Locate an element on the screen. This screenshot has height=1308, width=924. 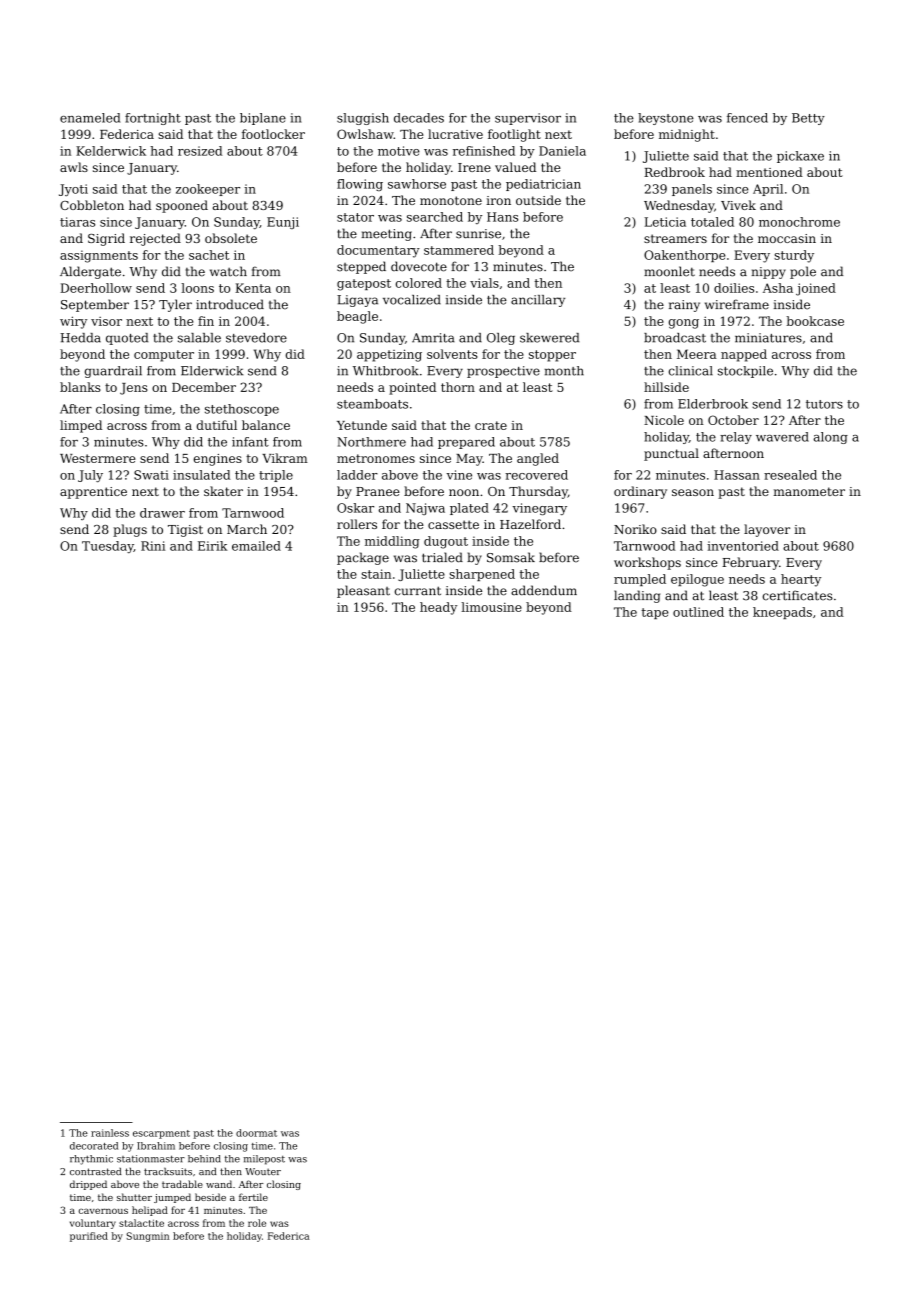
biplane is located at coordinates (263, 119).
